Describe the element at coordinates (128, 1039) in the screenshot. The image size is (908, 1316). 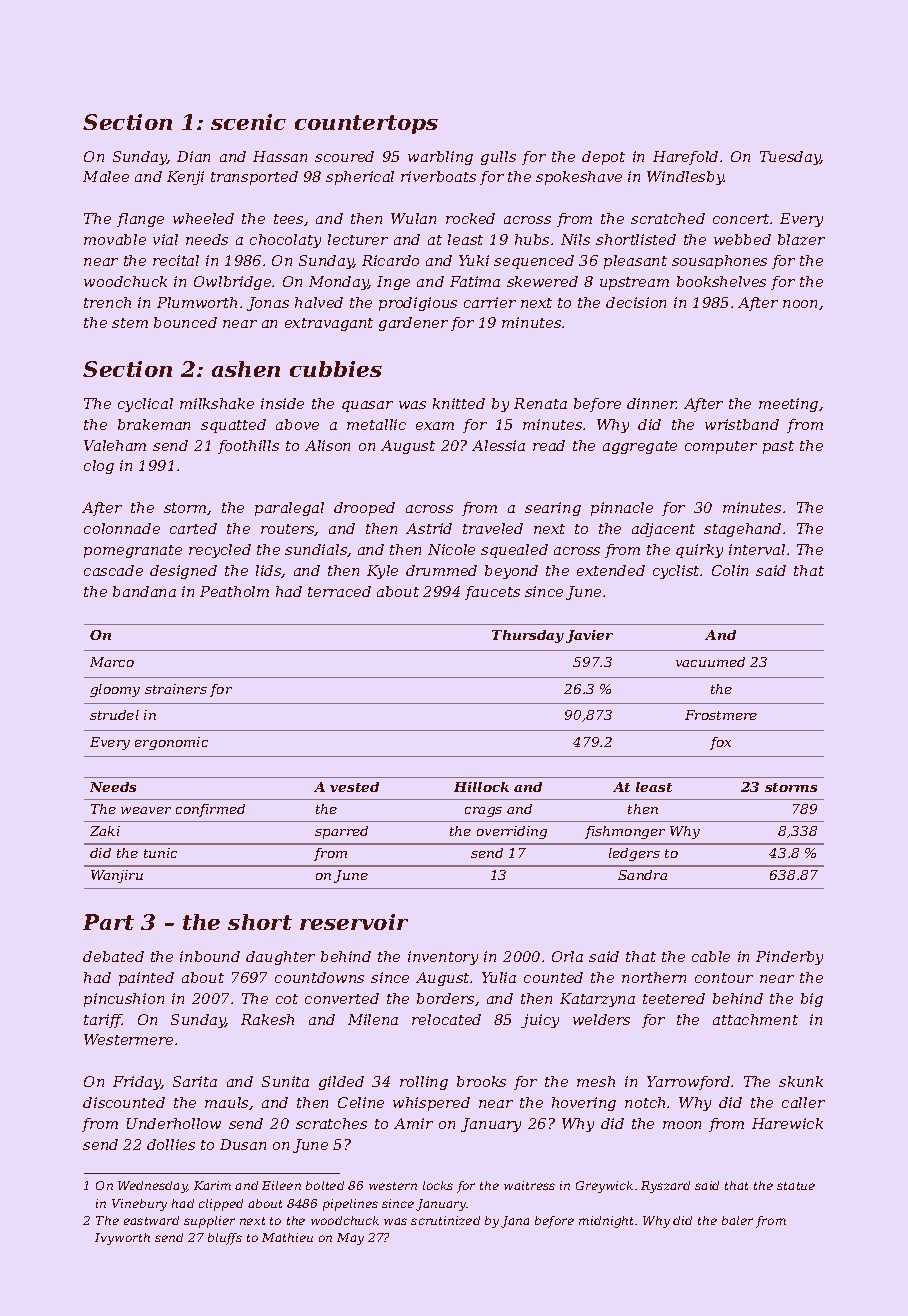
I see `Westermere` at that location.
